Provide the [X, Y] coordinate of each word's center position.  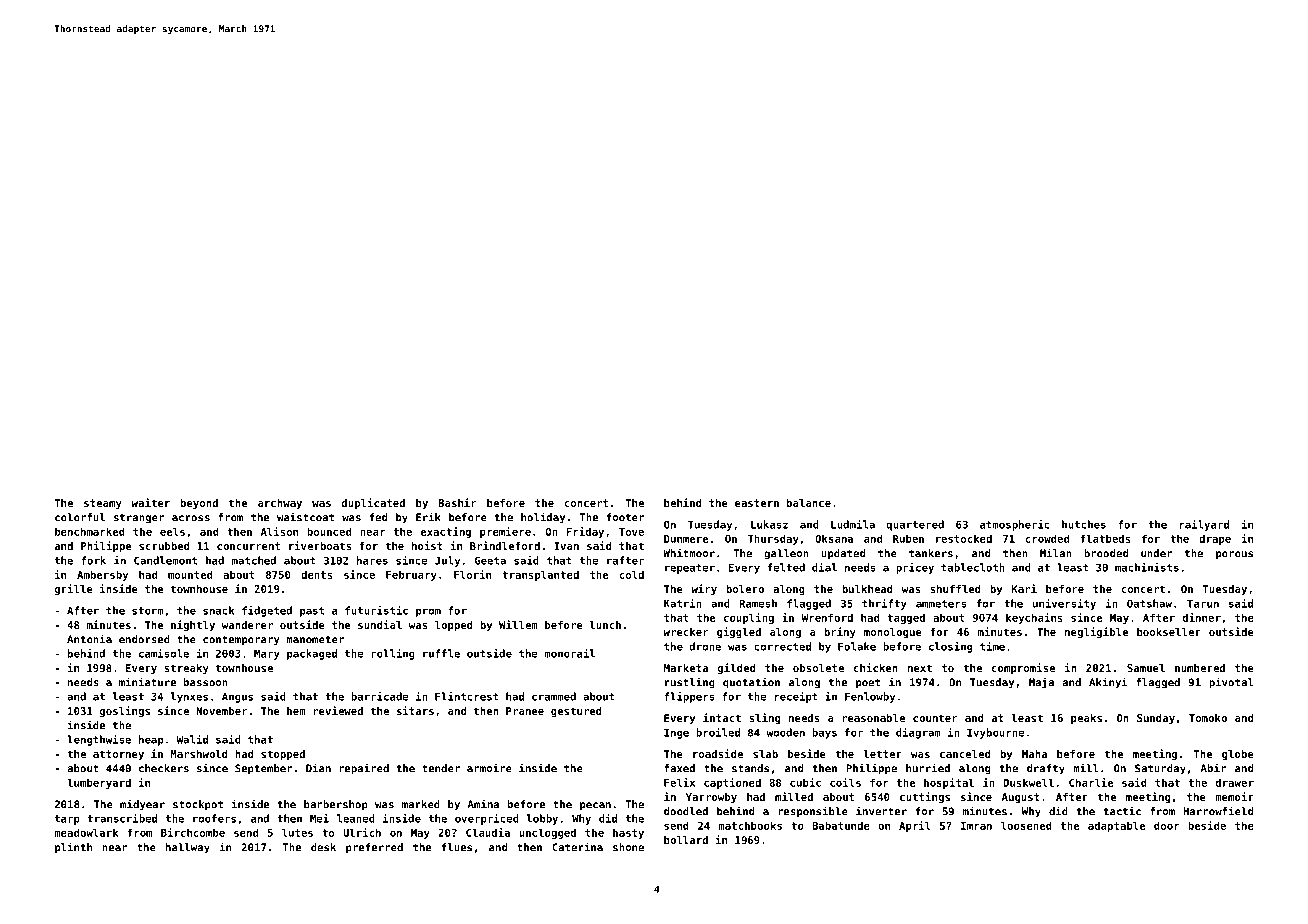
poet [868, 683]
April [915, 826]
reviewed [338, 710]
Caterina [577, 847]
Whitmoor [689, 553]
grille [74, 589]
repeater [690, 569]
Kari [1024, 588]
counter [935, 718]
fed [378, 517]
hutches [1084, 524]
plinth [73, 848]
